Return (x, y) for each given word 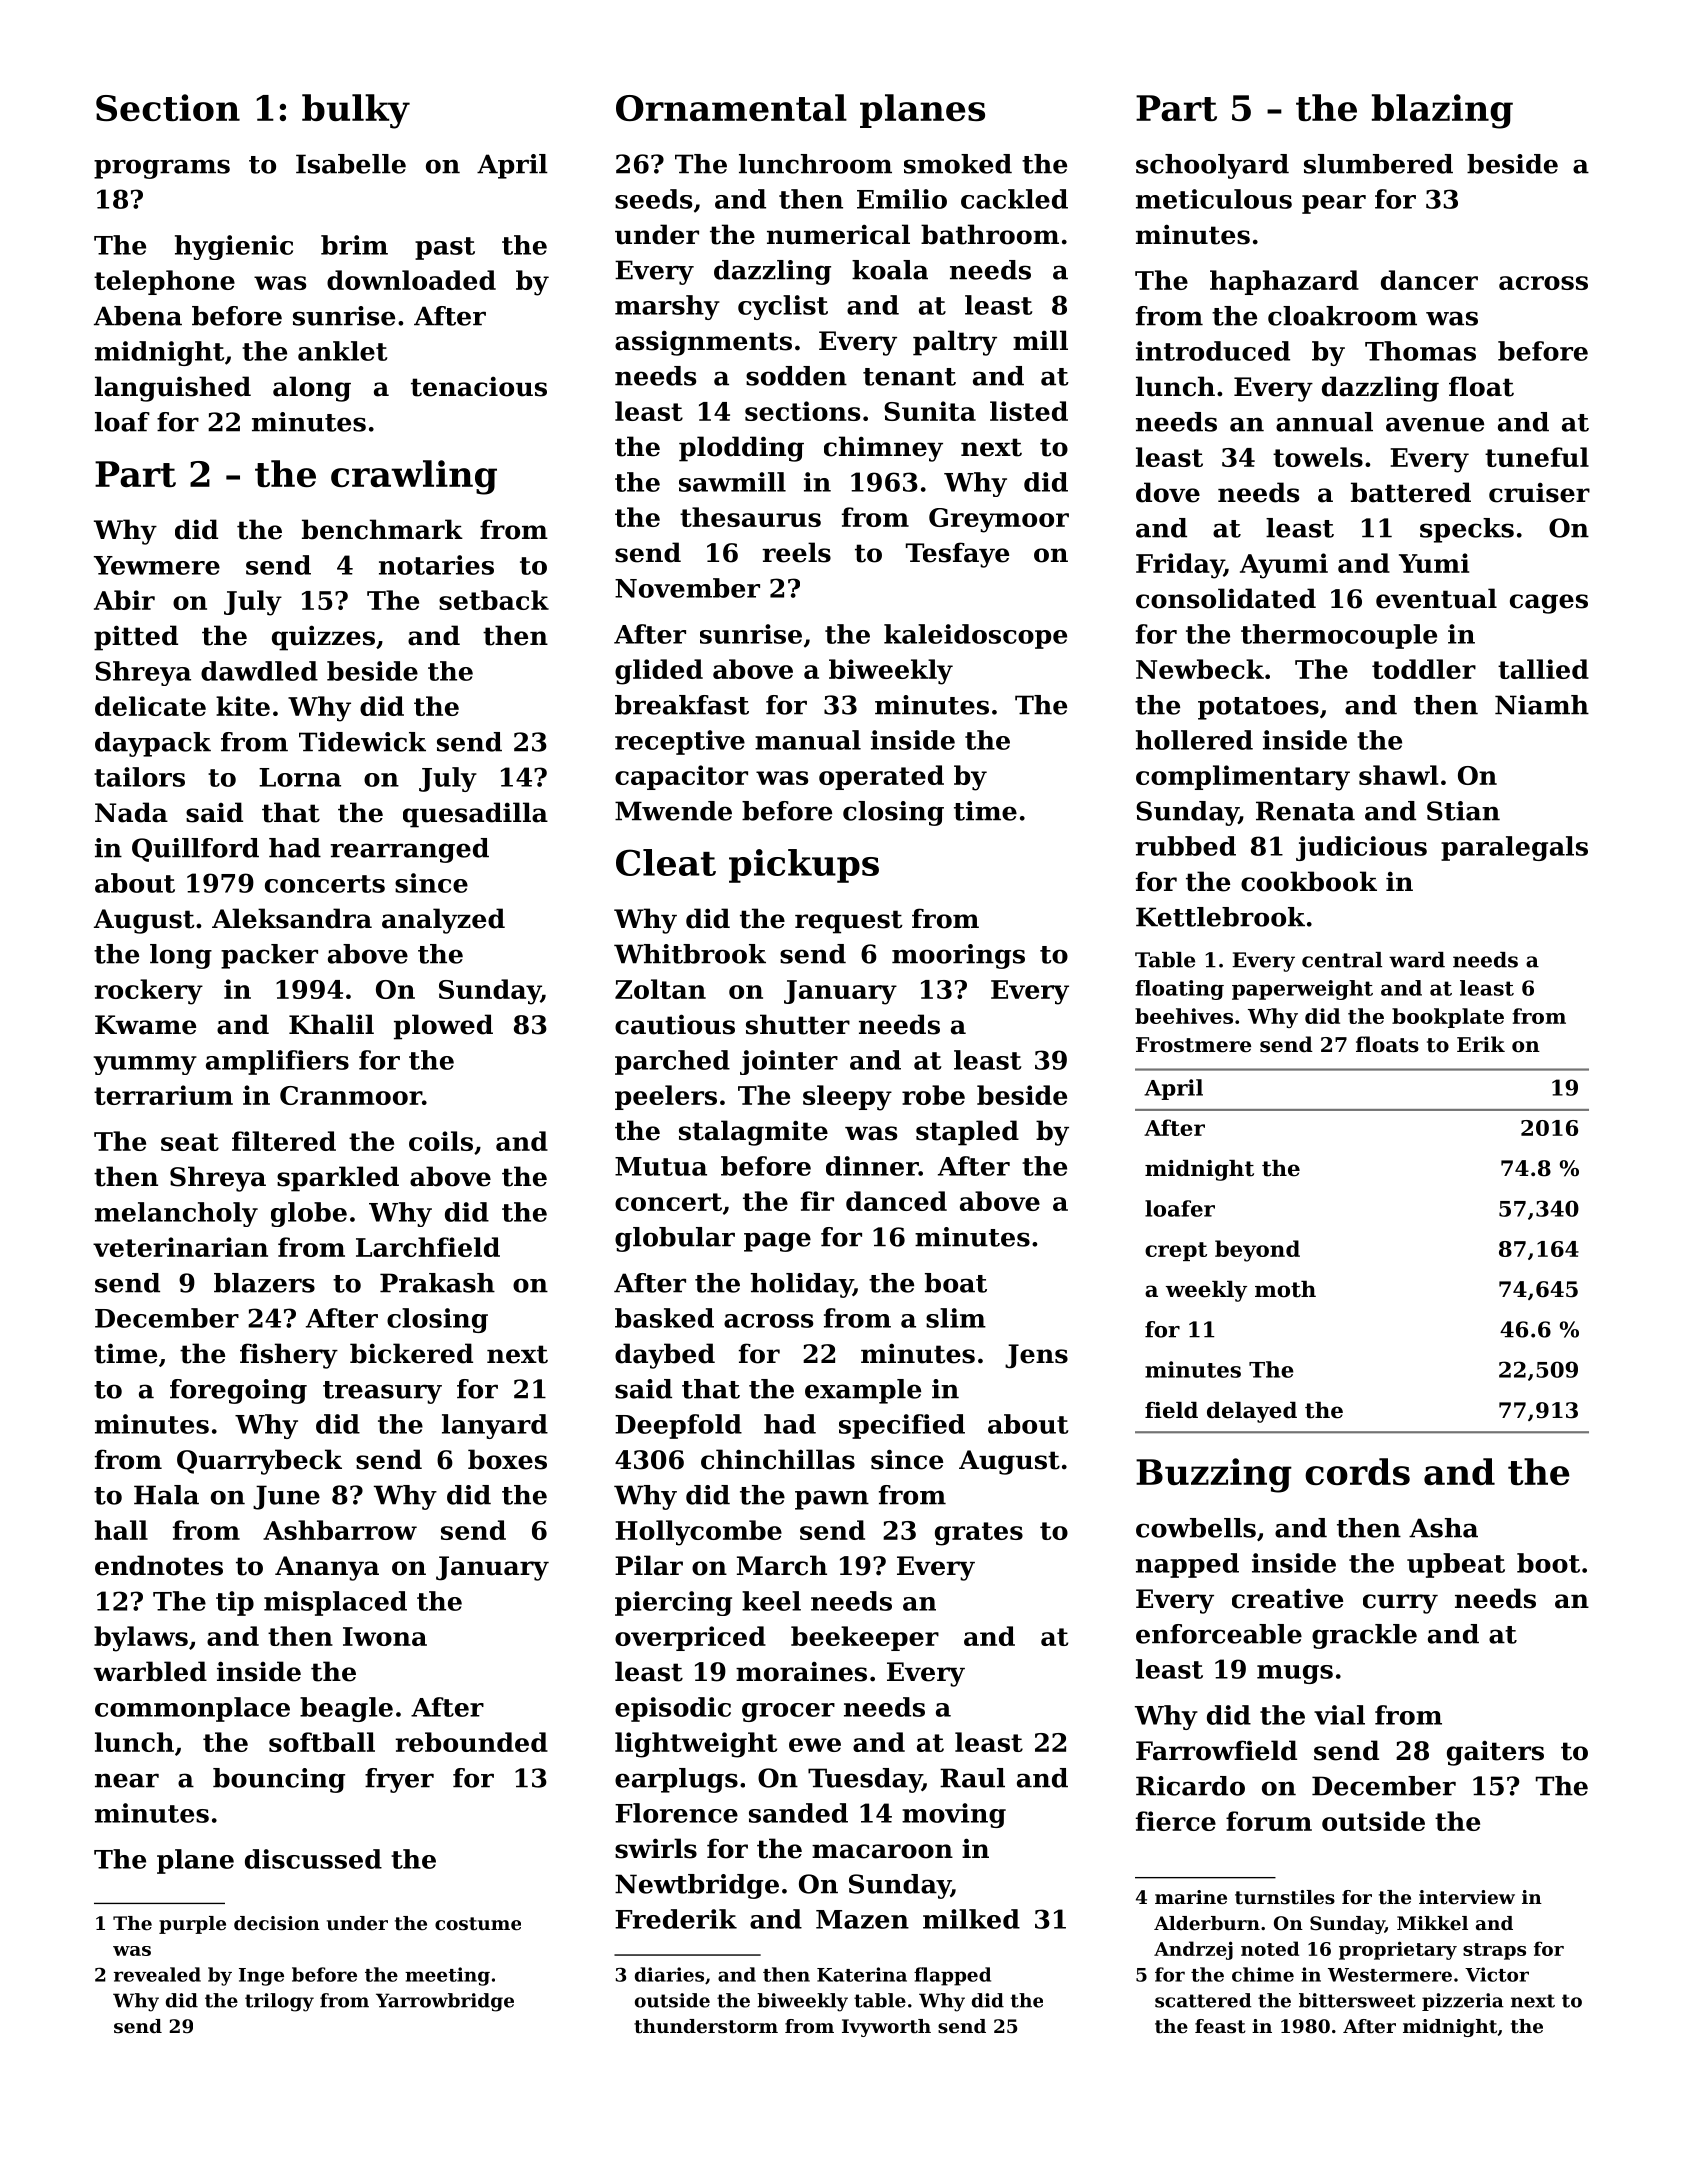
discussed (313, 1859)
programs (162, 169)
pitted (136, 638)
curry (1400, 1604)
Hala (166, 1495)
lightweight (696, 1745)
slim (956, 1318)
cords (1357, 1471)
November (687, 588)
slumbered (1378, 164)
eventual (1436, 598)
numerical (838, 234)
